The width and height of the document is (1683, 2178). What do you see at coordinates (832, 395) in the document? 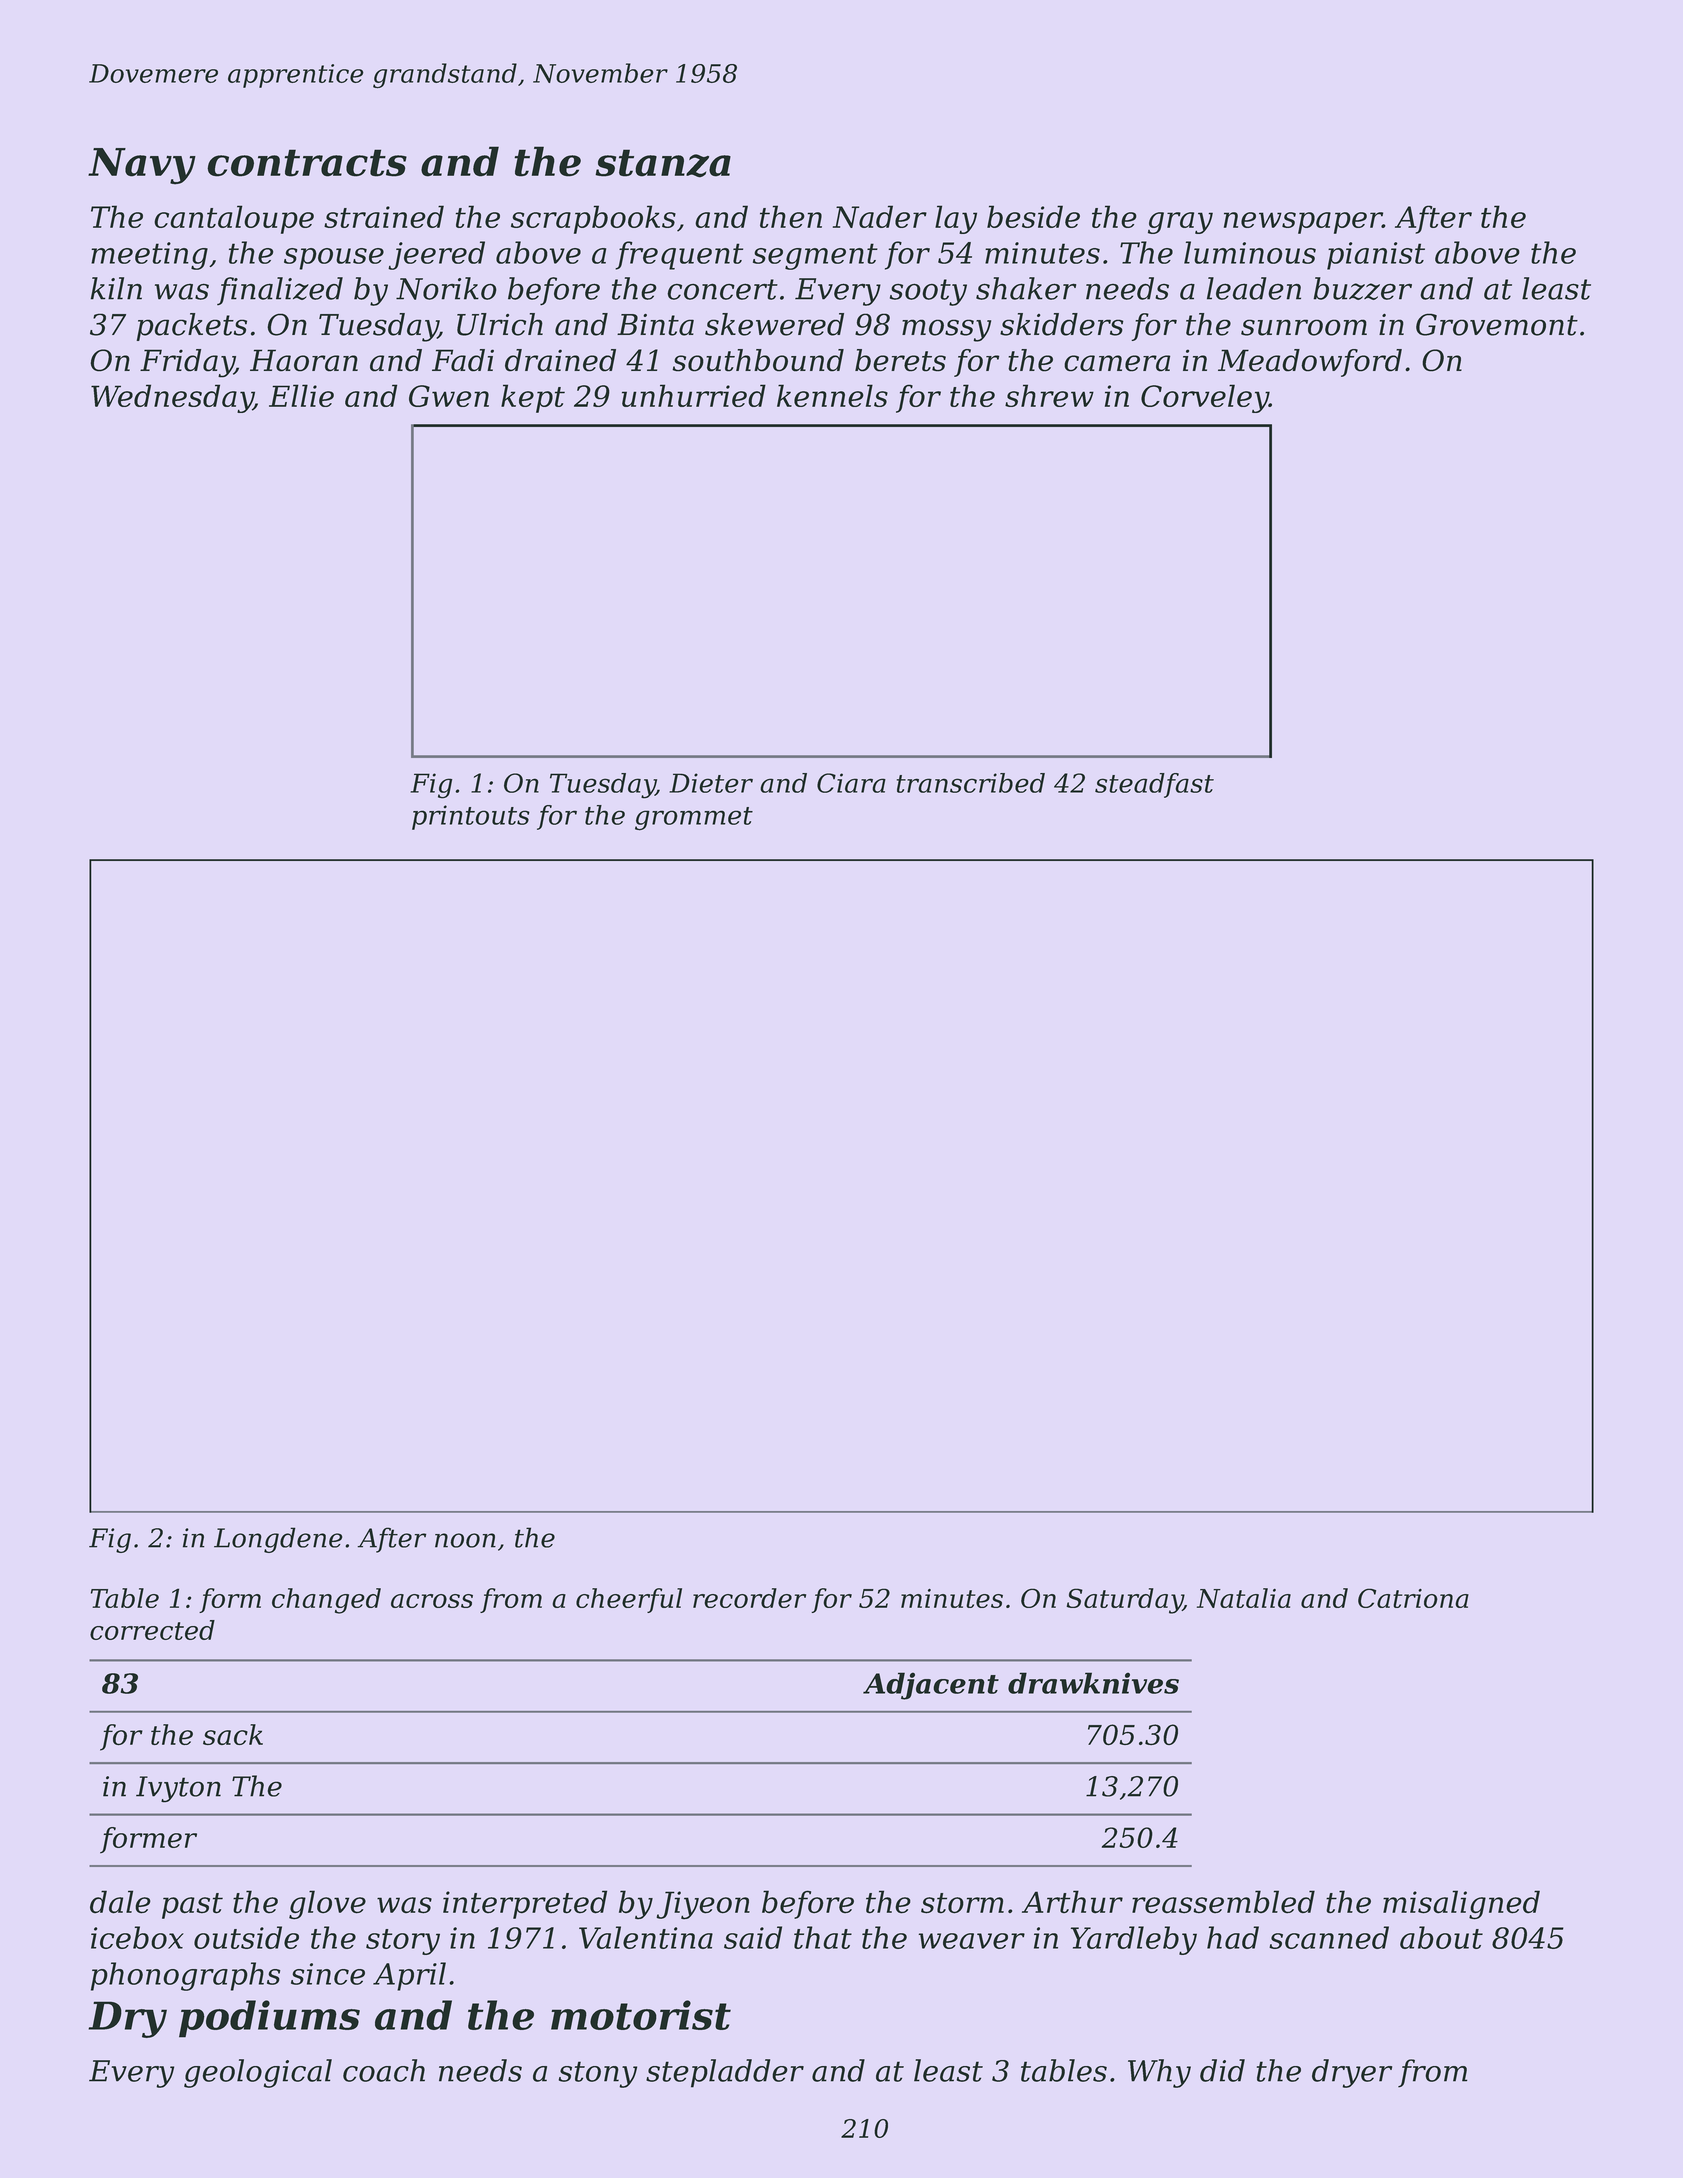
I see `kennels` at bounding box center [832, 395].
